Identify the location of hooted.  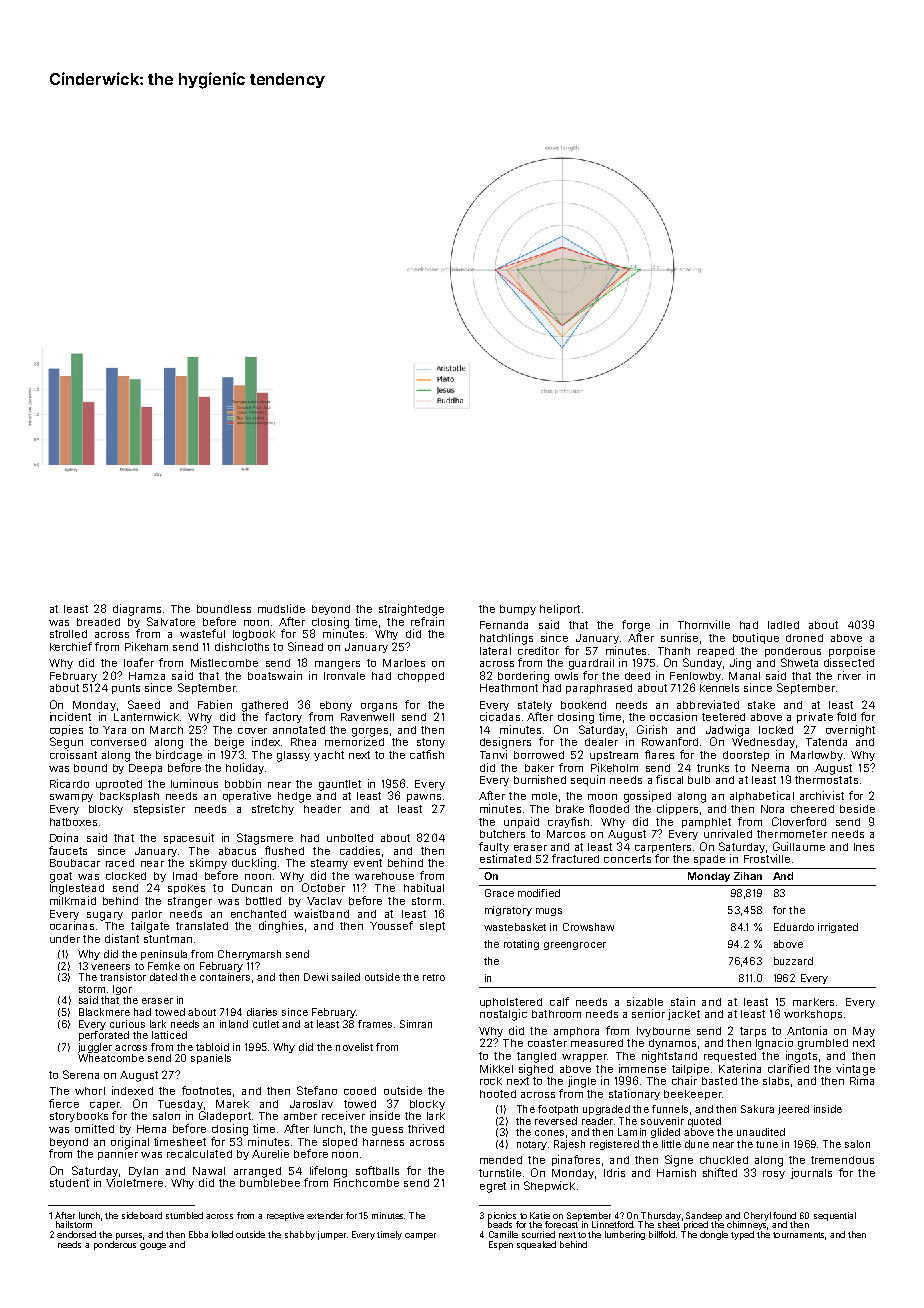
(498, 1094).
